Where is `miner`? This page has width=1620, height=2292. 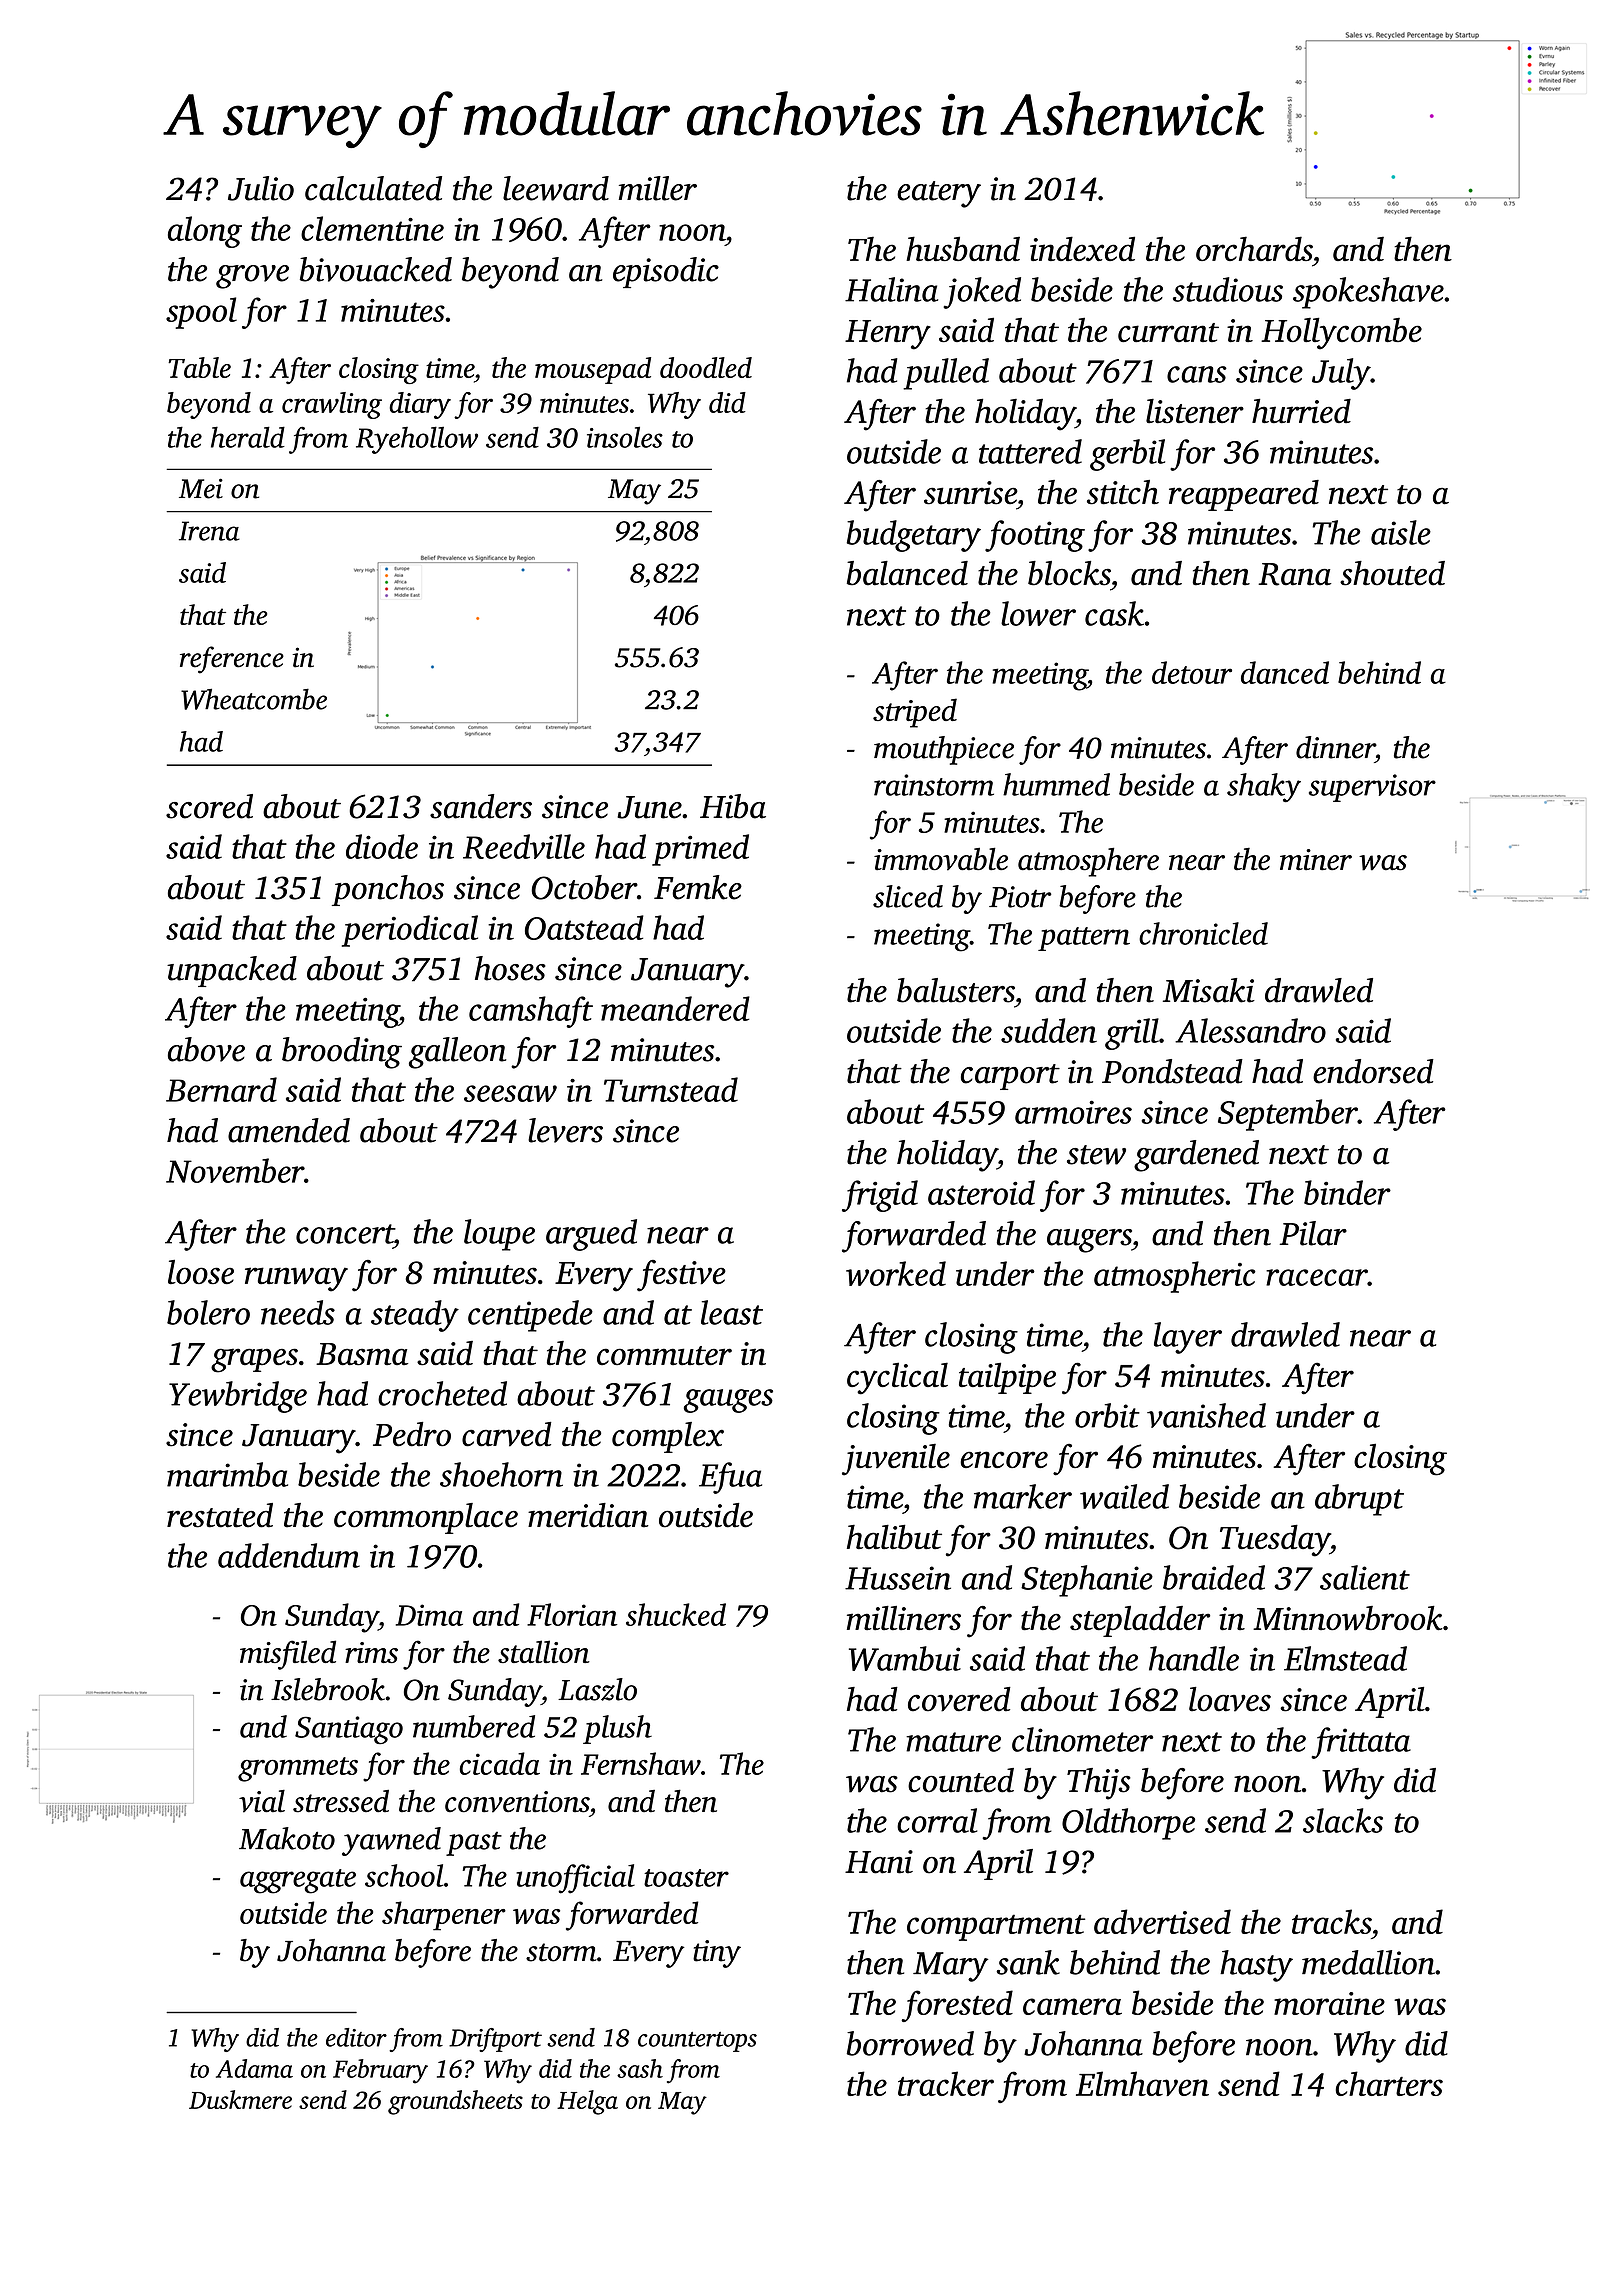
miner is located at coordinates (1316, 860).
